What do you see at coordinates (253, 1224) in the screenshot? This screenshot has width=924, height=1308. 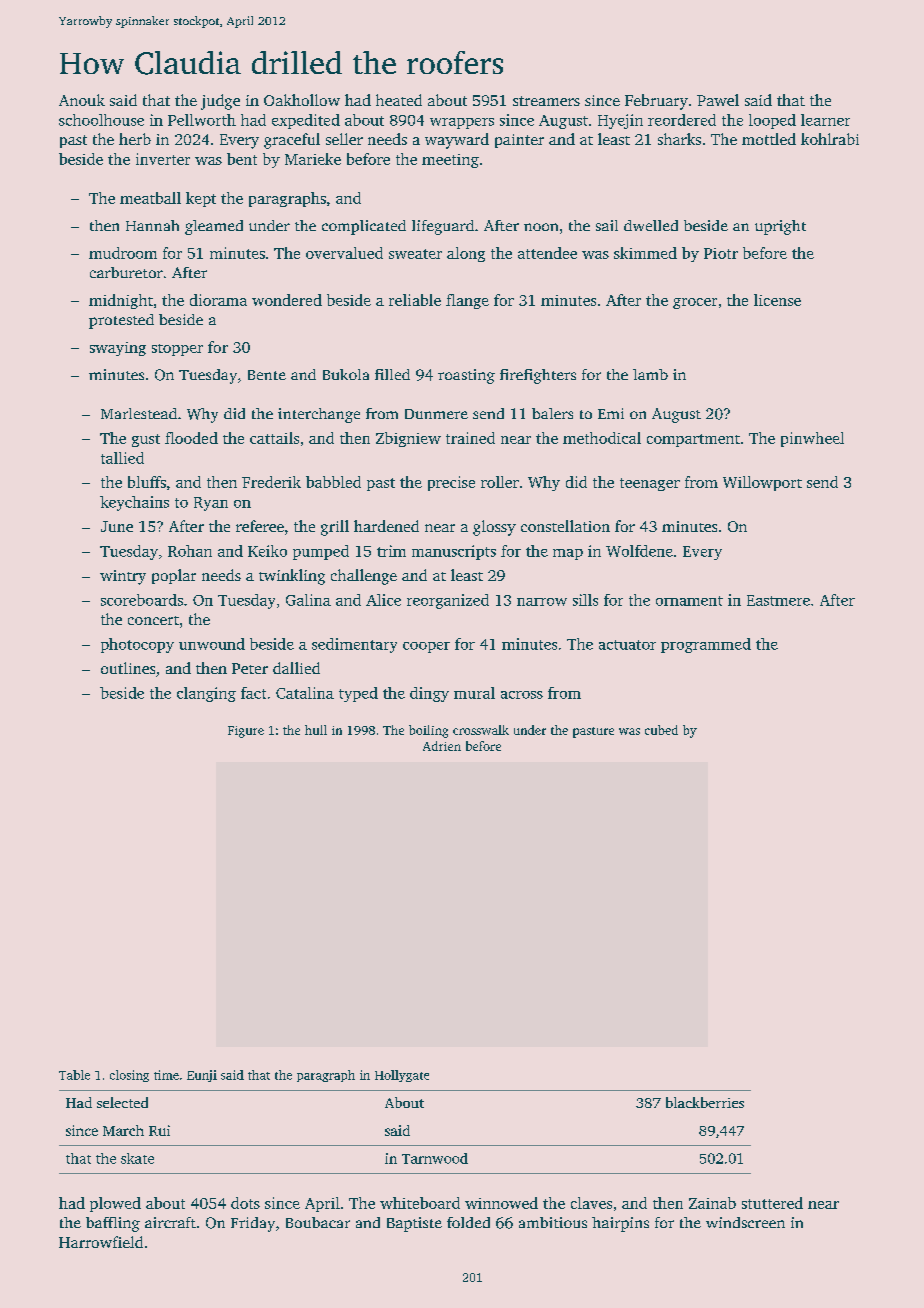 I see `Friday` at bounding box center [253, 1224].
